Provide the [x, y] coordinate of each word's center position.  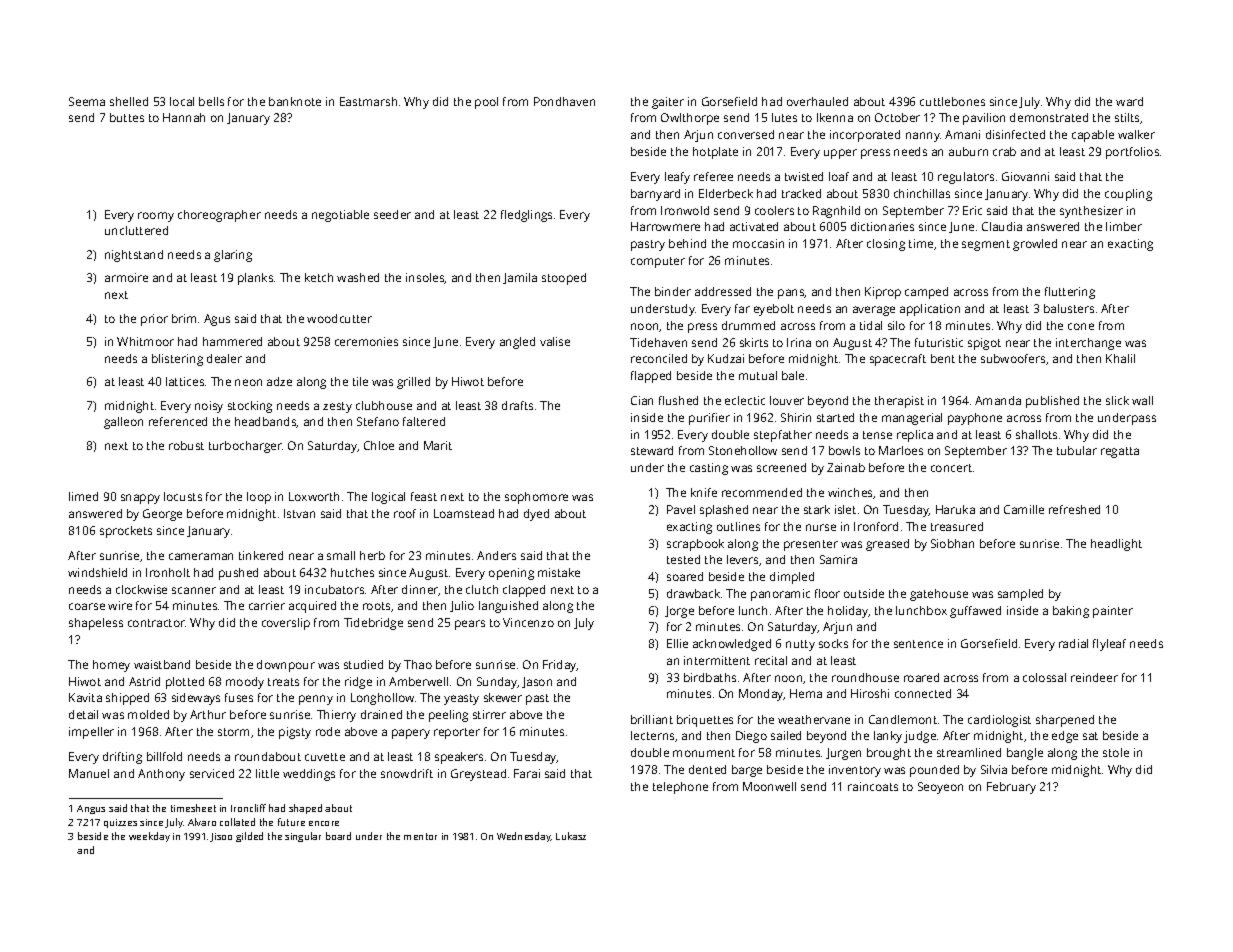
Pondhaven [564, 101]
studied [363, 664]
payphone [975, 419]
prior [154, 320]
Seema [87, 101]
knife [704, 492]
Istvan [299, 513]
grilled [413, 383]
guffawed [975, 612]
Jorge [679, 612]
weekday [149, 837]
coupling [1128, 195]
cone [1081, 326]
